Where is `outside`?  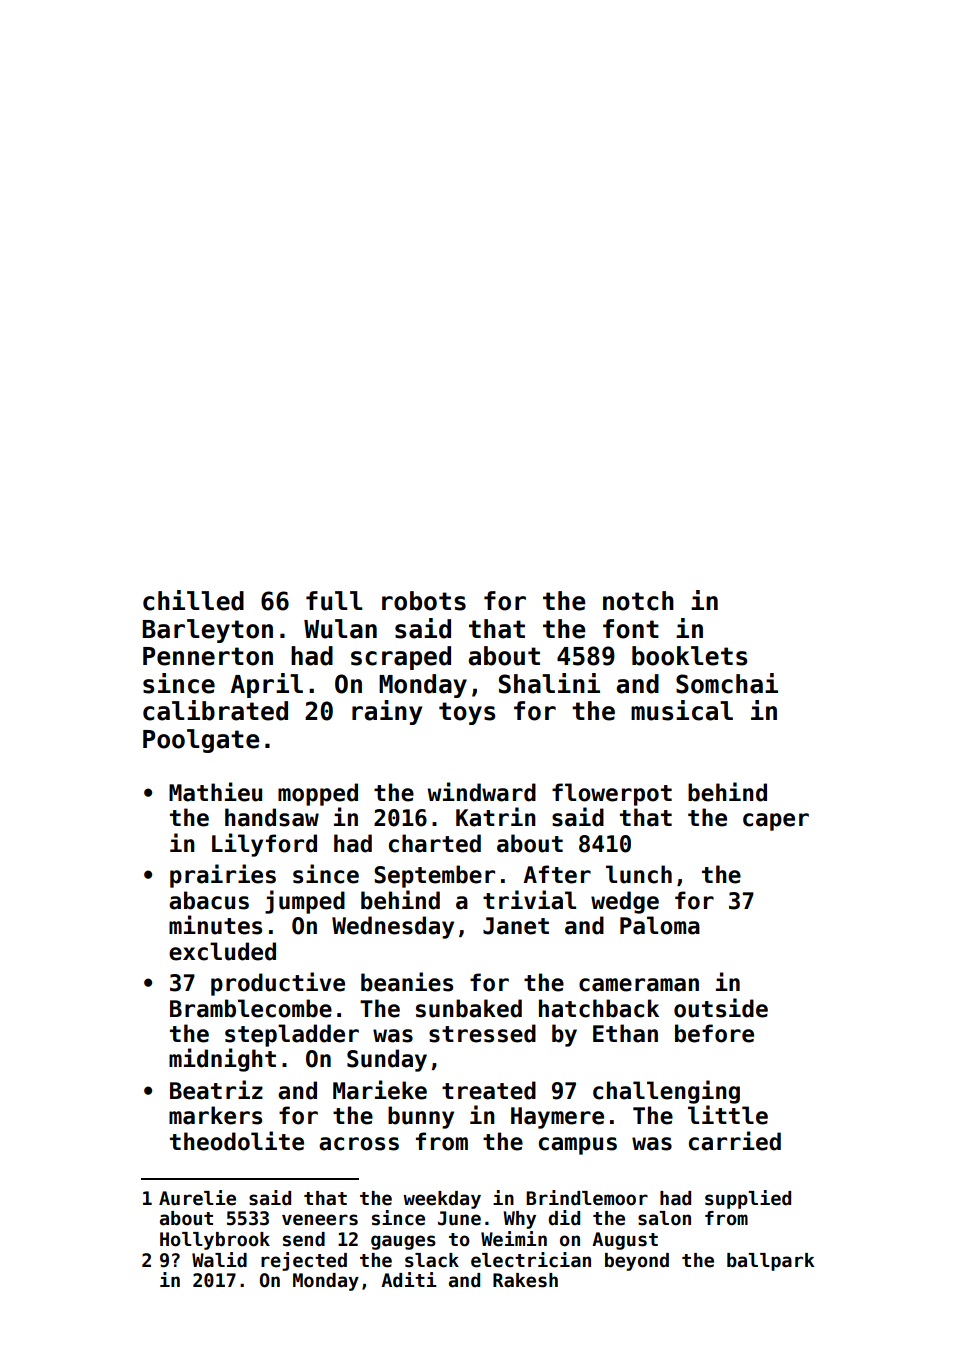 outside is located at coordinates (721, 1008).
